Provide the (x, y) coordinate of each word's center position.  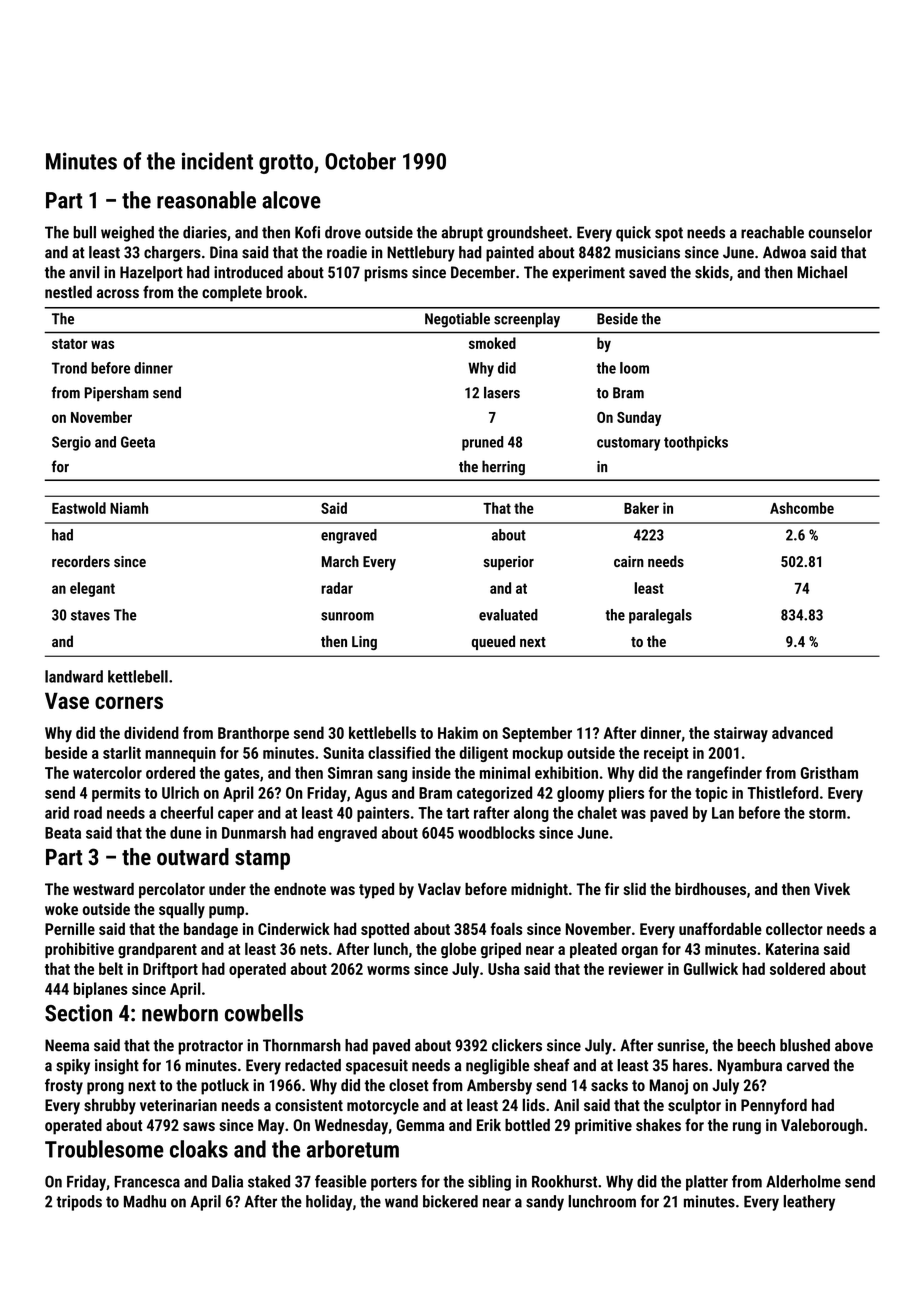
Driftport (170, 970)
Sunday (639, 418)
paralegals (660, 616)
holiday (329, 1203)
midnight (539, 891)
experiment (588, 274)
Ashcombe (802, 508)
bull (84, 232)
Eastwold (79, 508)
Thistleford (782, 792)
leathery (809, 1203)
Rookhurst (564, 1181)
